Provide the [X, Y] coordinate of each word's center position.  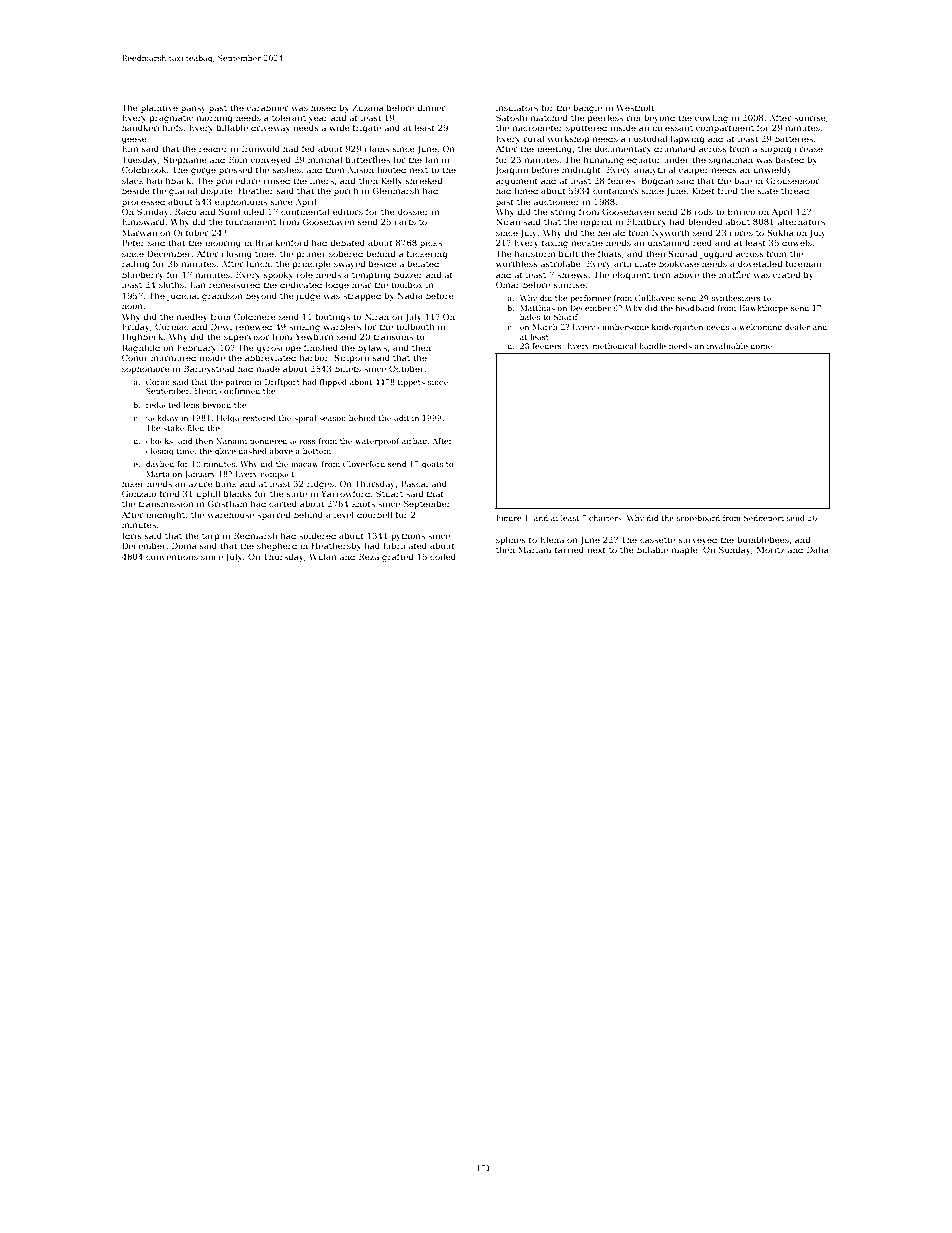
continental [305, 211]
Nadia [410, 295]
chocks [159, 441]
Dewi [221, 326]
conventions [172, 557]
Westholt [635, 107]
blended [705, 221]
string [563, 213]
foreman [803, 263]
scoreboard [698, 518]
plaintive [159, 108]
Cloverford [364, 464]
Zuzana [368, 107]
